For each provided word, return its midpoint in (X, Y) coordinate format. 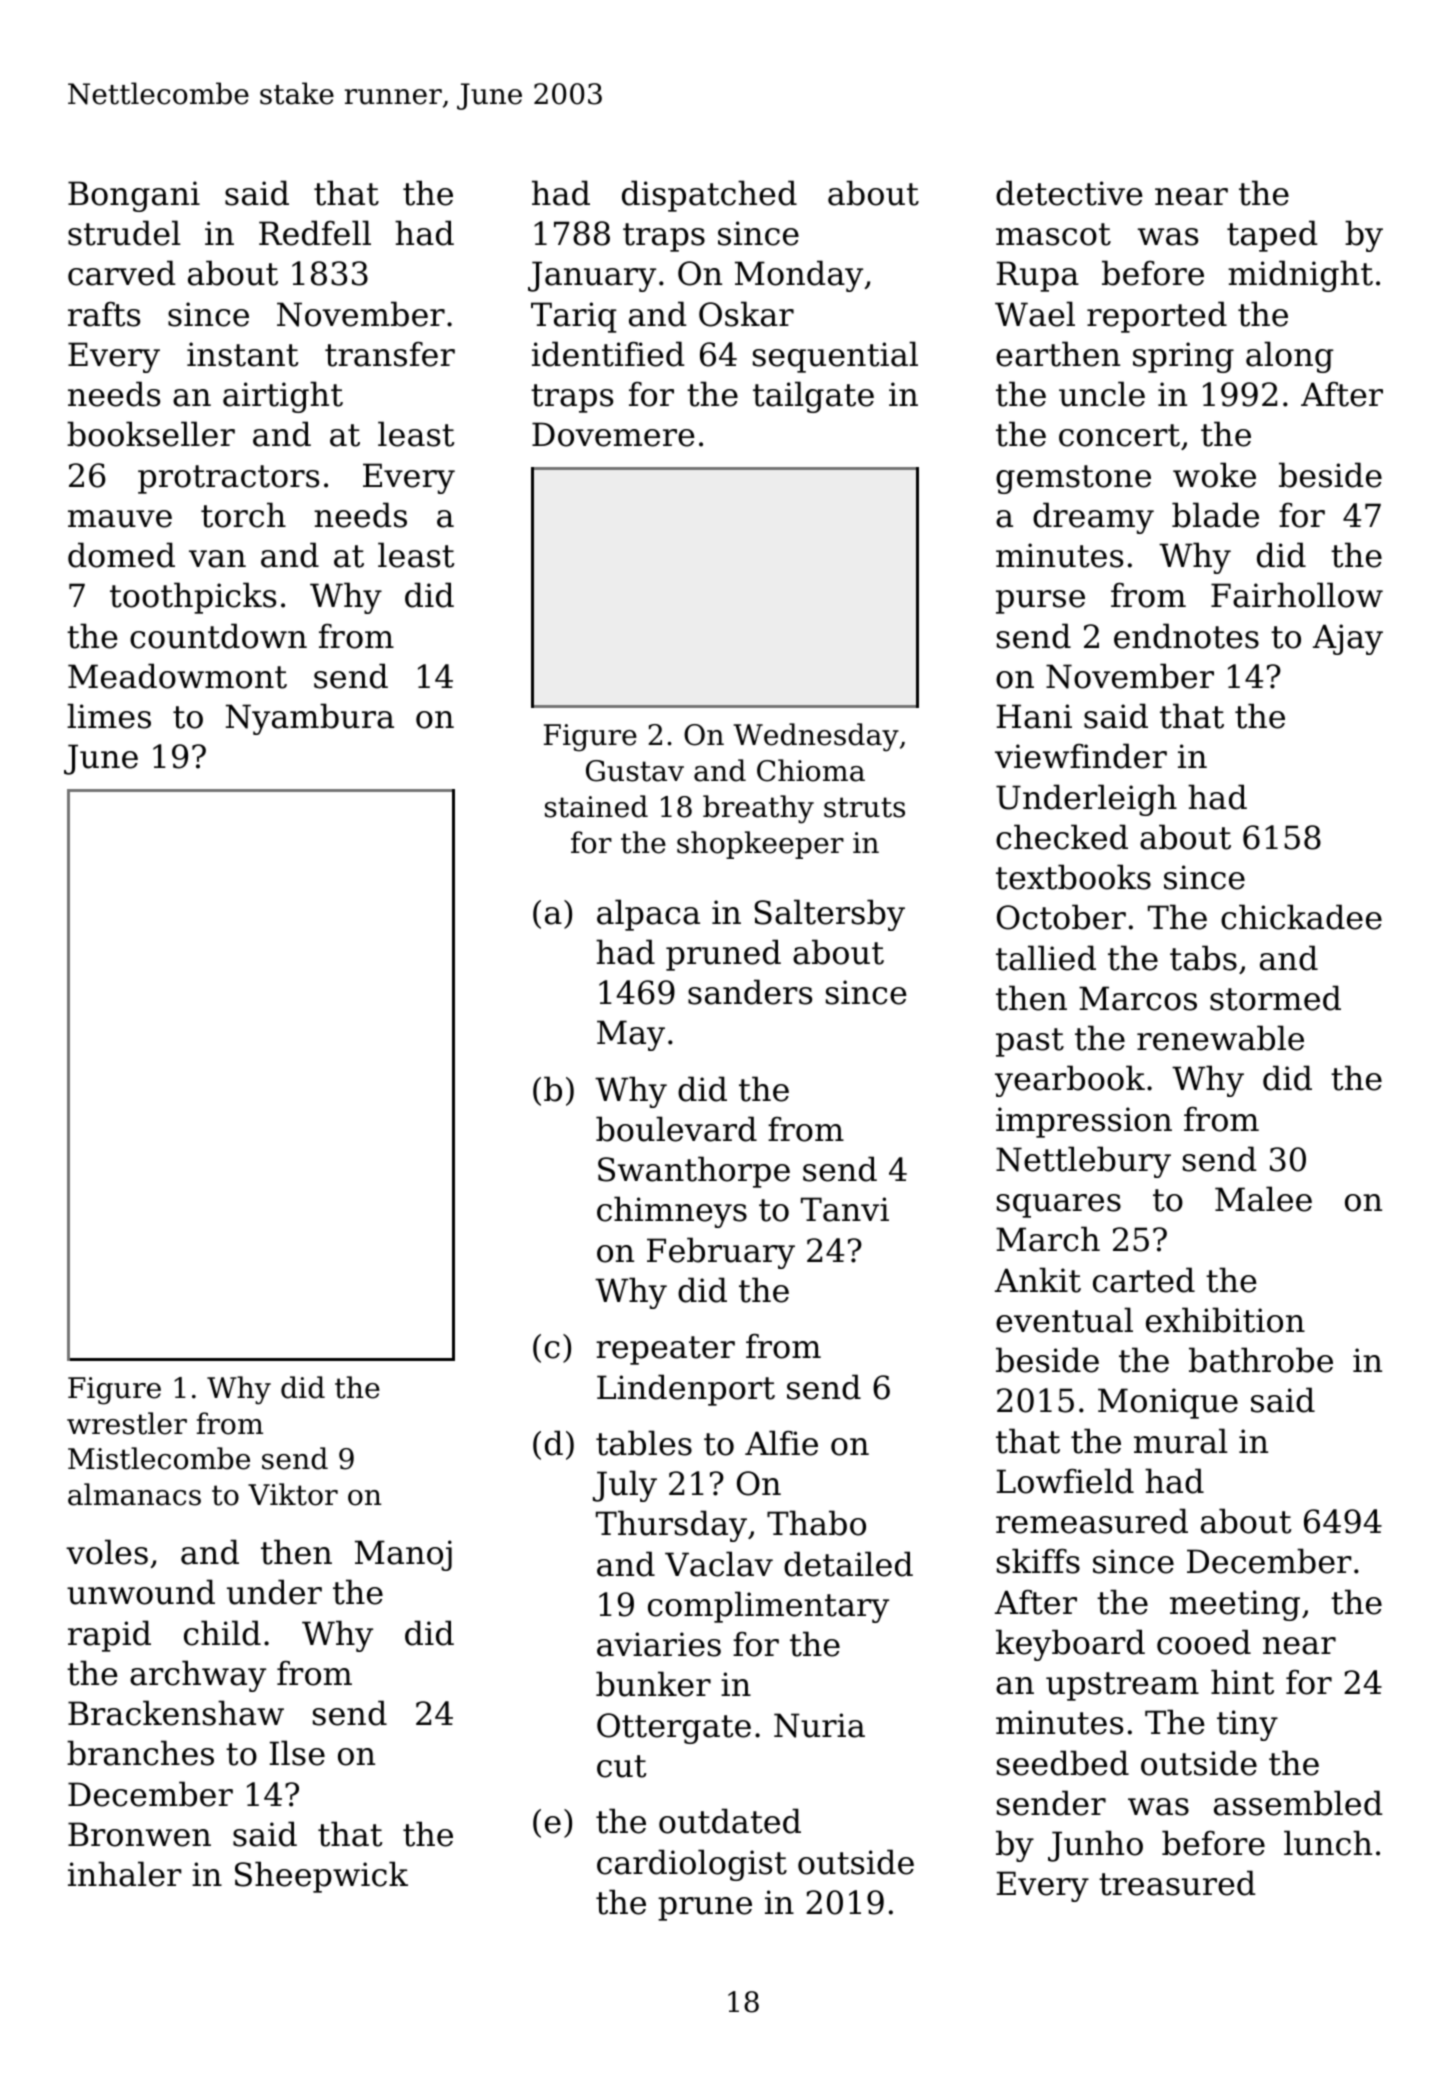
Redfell (315, 233)
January (592, 276)
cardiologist (692, 1865)
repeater (665, 1350)
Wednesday (816, 737)
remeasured (1092, 1521)
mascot (1053, 234)
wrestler (127, 1423)
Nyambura (310, 719)
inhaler (125, 1874)
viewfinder (1081, 756)
